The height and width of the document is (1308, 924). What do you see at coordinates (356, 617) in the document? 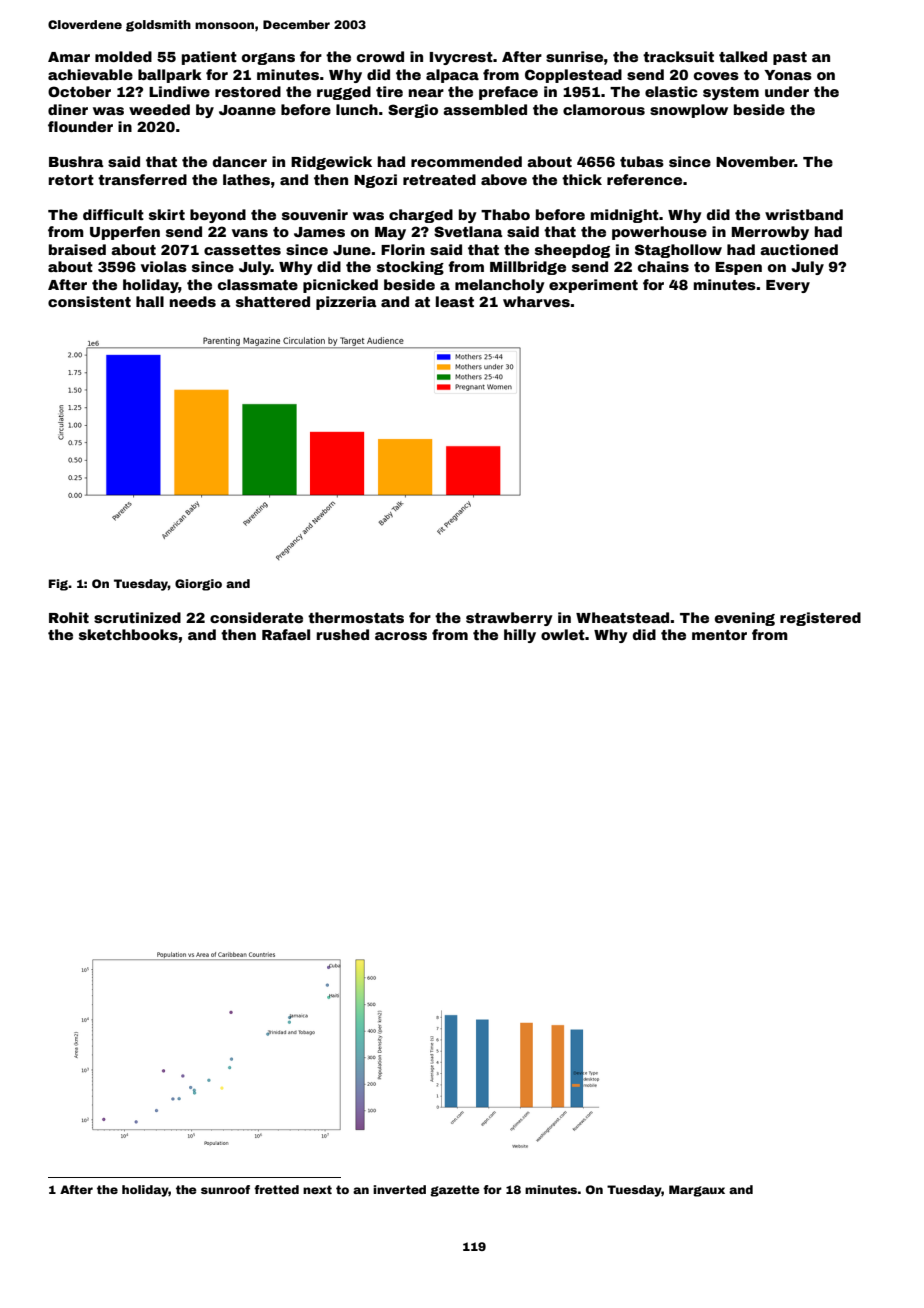
I see `thermostats` at bounding box center [356, 617].
